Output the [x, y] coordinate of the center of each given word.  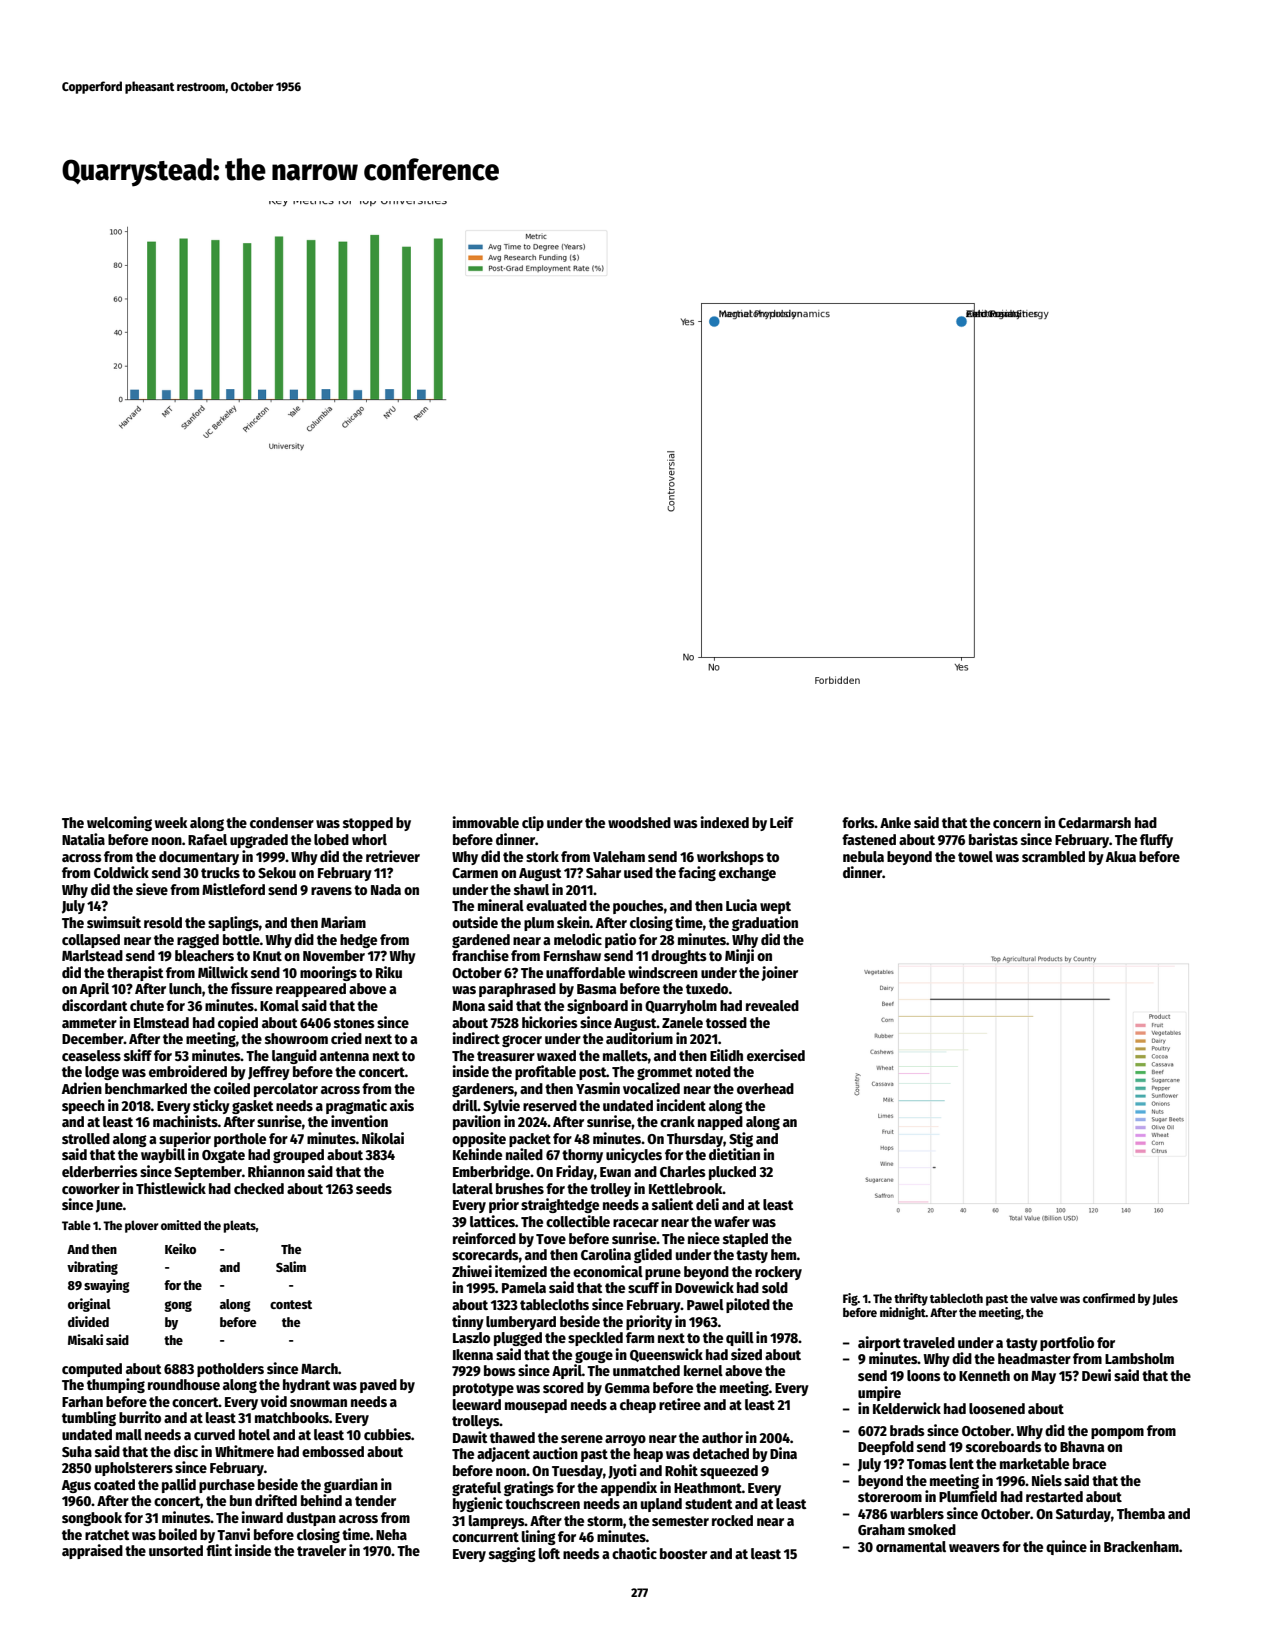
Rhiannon [276, 1171]
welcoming [119, 823]
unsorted [176, 1550]
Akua [1121, 856]
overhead [765, 1088]
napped [720, 1123]
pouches [638, 907]
